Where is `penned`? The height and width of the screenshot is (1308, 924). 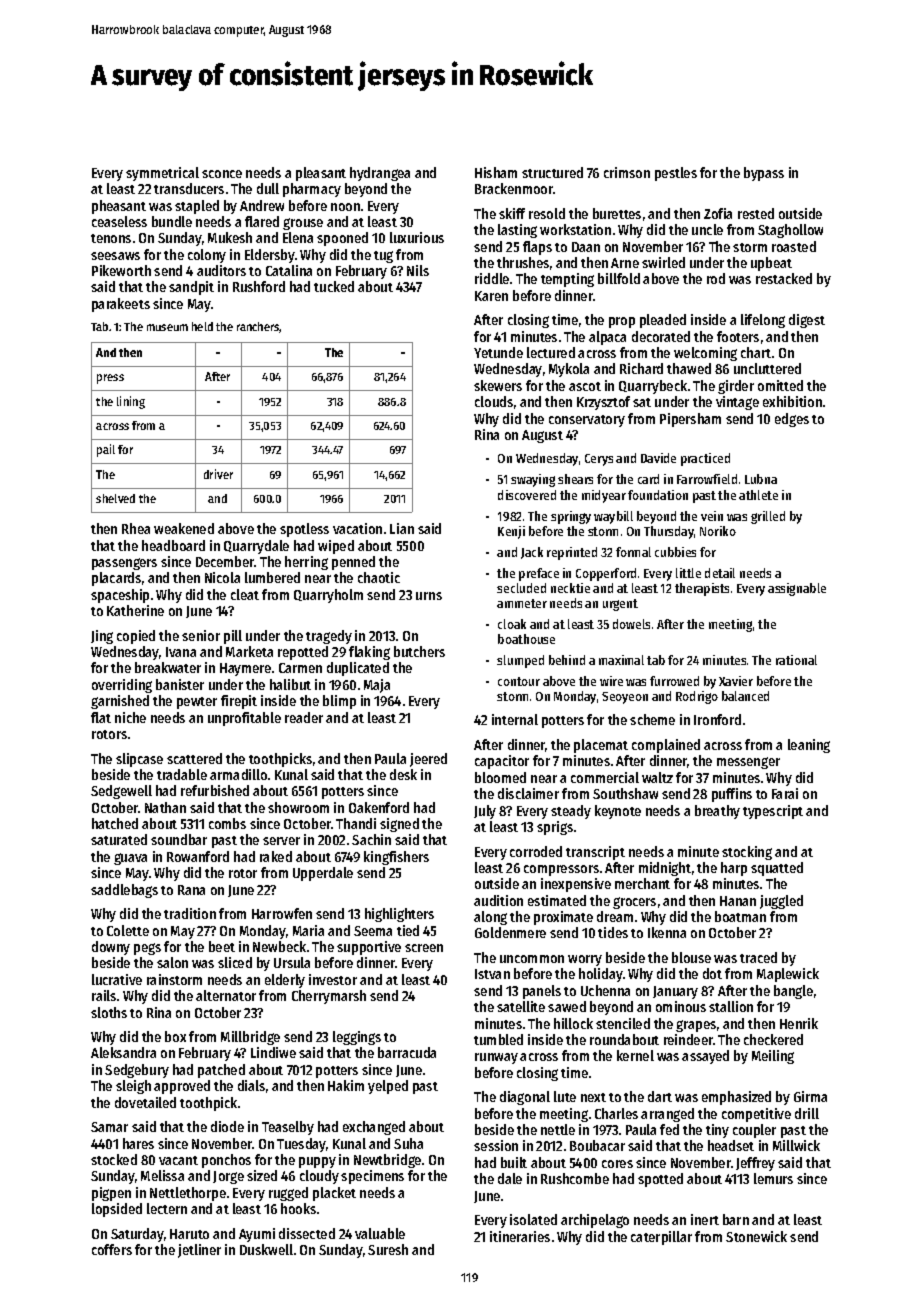
penned is located at coordinates (353, 563).
